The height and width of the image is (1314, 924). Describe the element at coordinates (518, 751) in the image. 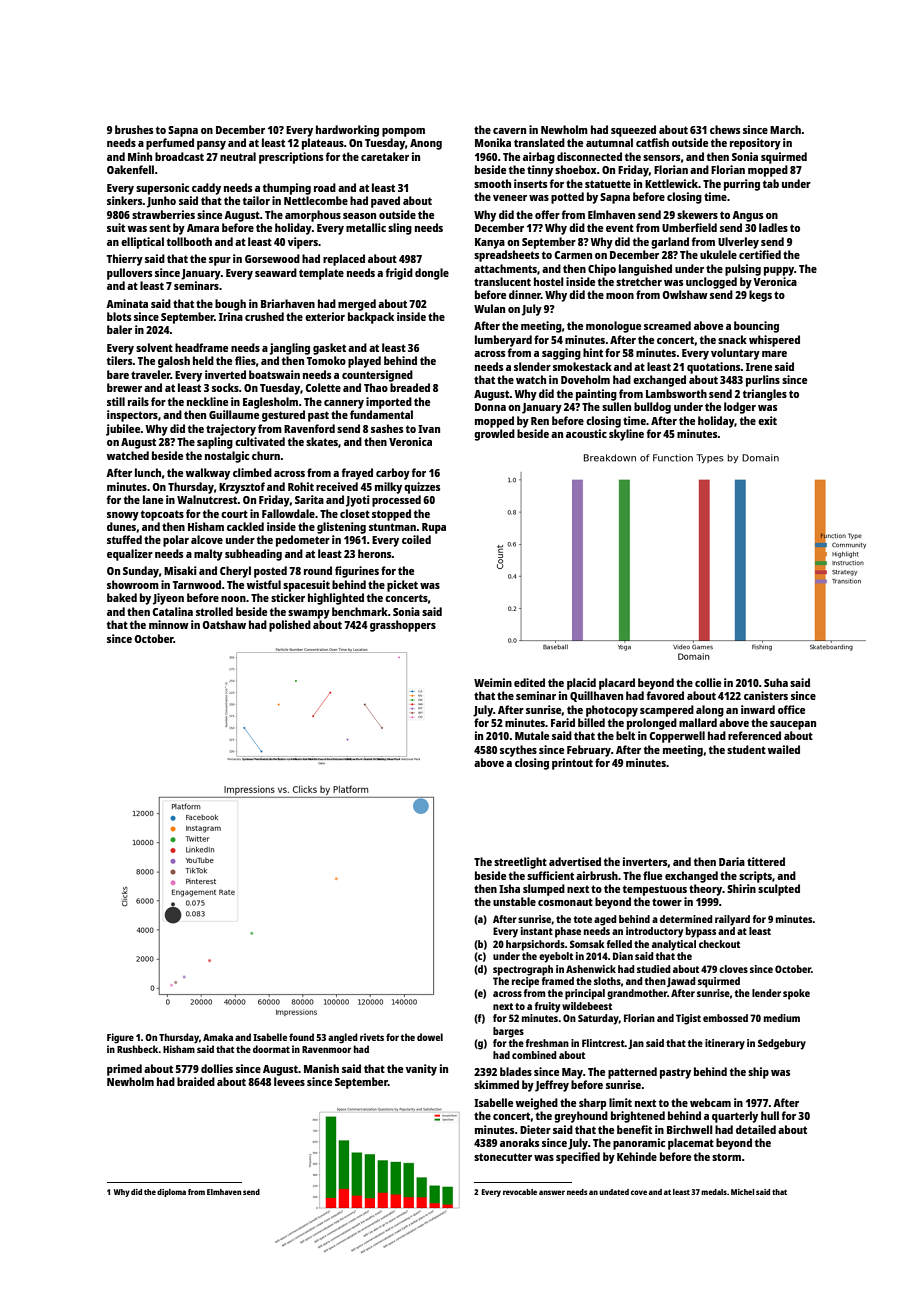

I see `scythes` at that location.
